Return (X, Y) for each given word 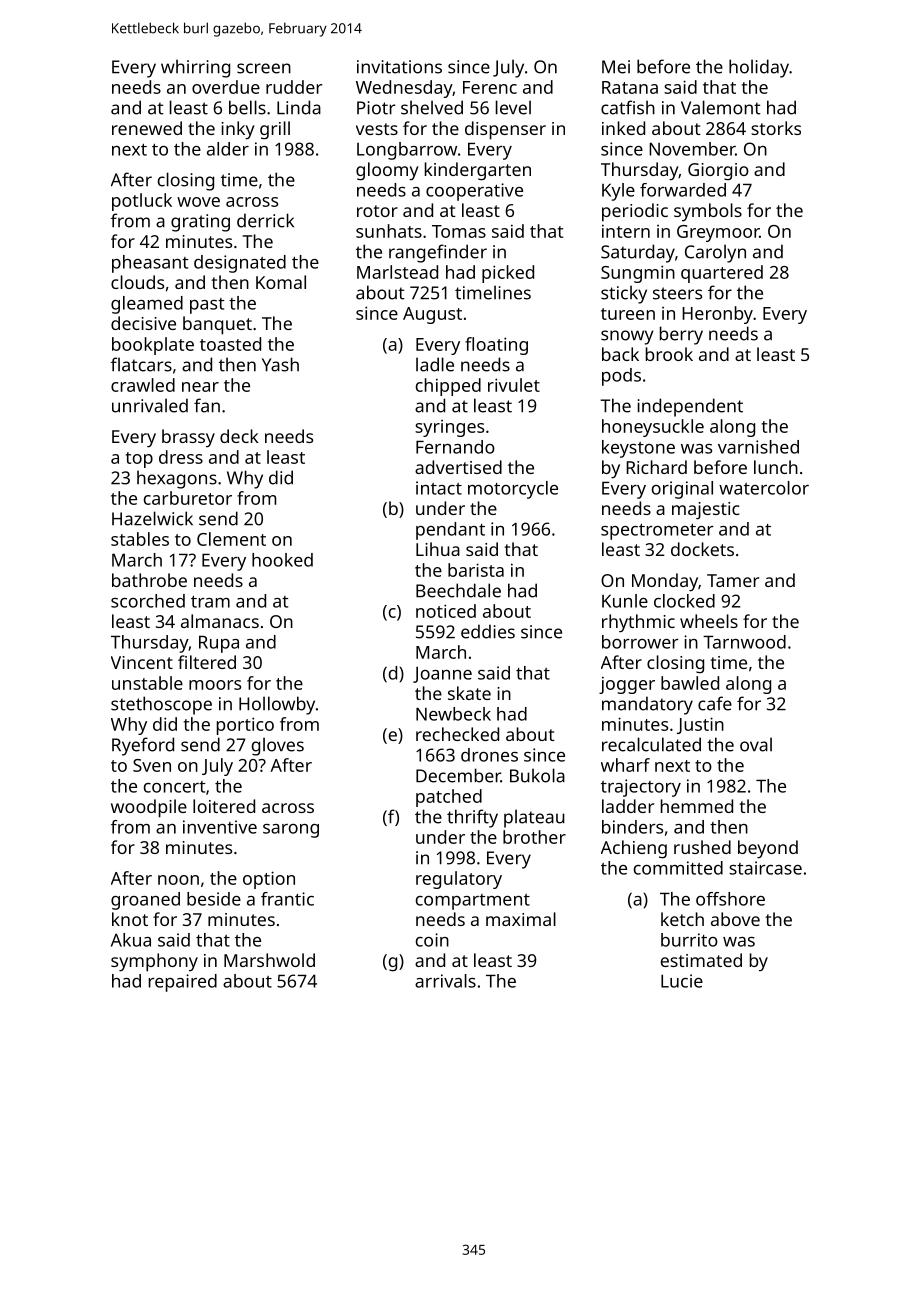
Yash (280, 364)
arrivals (445, 981)
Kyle (618, 192)
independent (690, 407)
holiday (759, 68)
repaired (183, 983)
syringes (449, 428)
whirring (195, 68)
